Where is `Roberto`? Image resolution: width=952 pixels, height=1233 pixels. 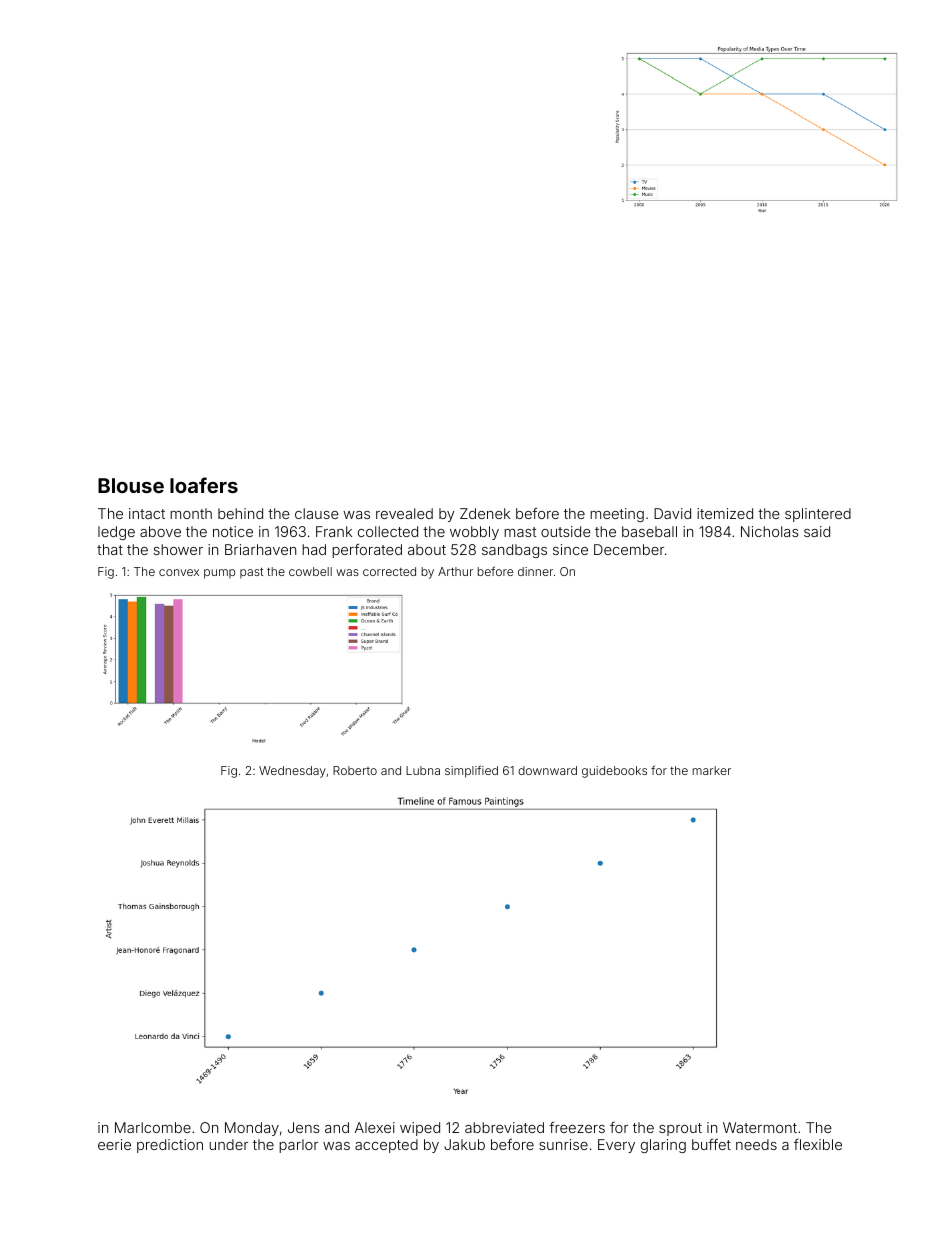 Roberto is located at coordinates (355, 770).
